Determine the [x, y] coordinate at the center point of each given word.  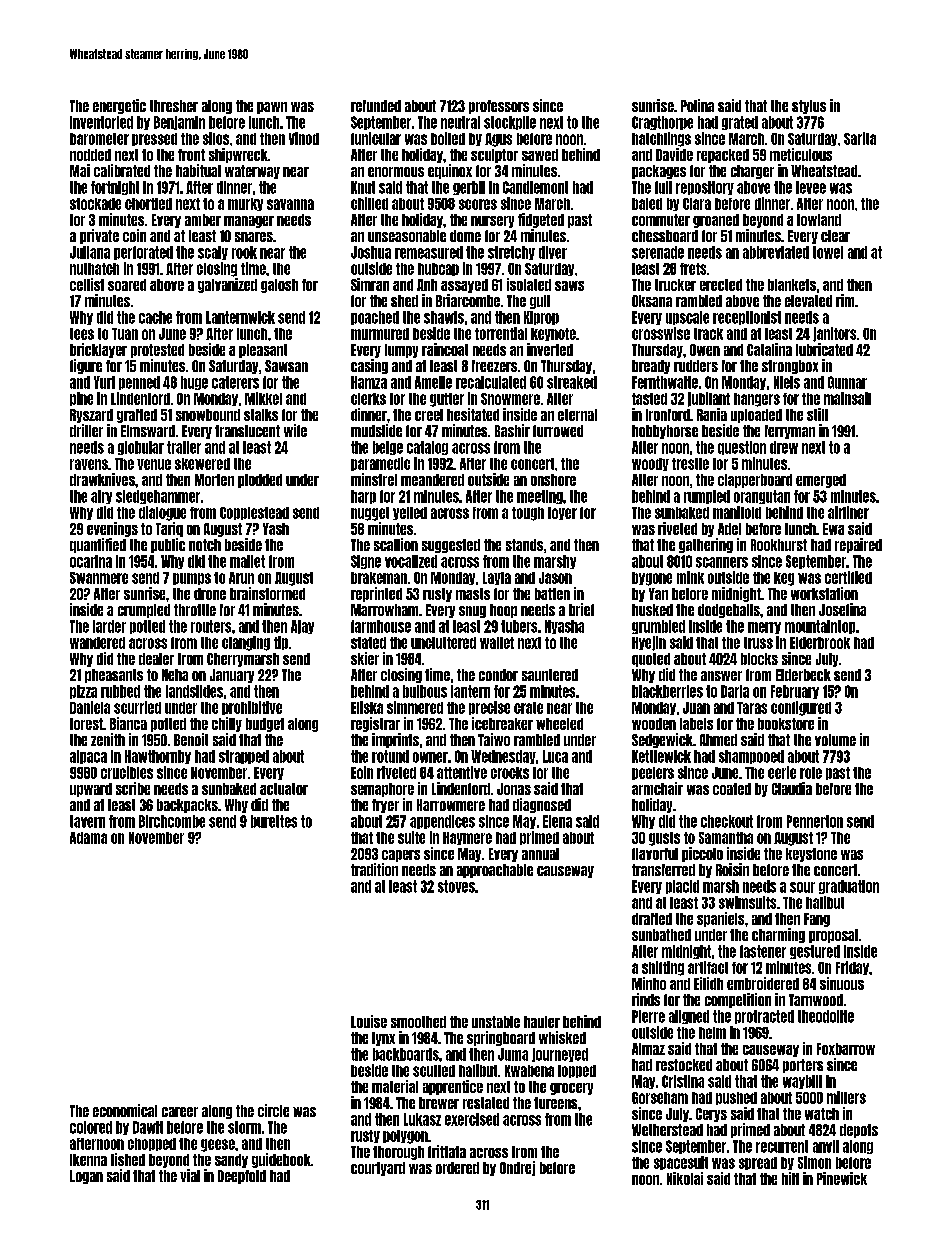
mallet [247, 561]
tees [82, 334]
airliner [848, 512]
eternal [577, 415]
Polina [697, 105]
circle [273, 1110]
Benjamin [179, 123]
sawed [540, 155]
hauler [542, 1022]
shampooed [751, 757]
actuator [284, 789]
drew [784, 447]
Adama [88, 838]
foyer [562, 513]
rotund [390, 756]
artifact [708, 967]
